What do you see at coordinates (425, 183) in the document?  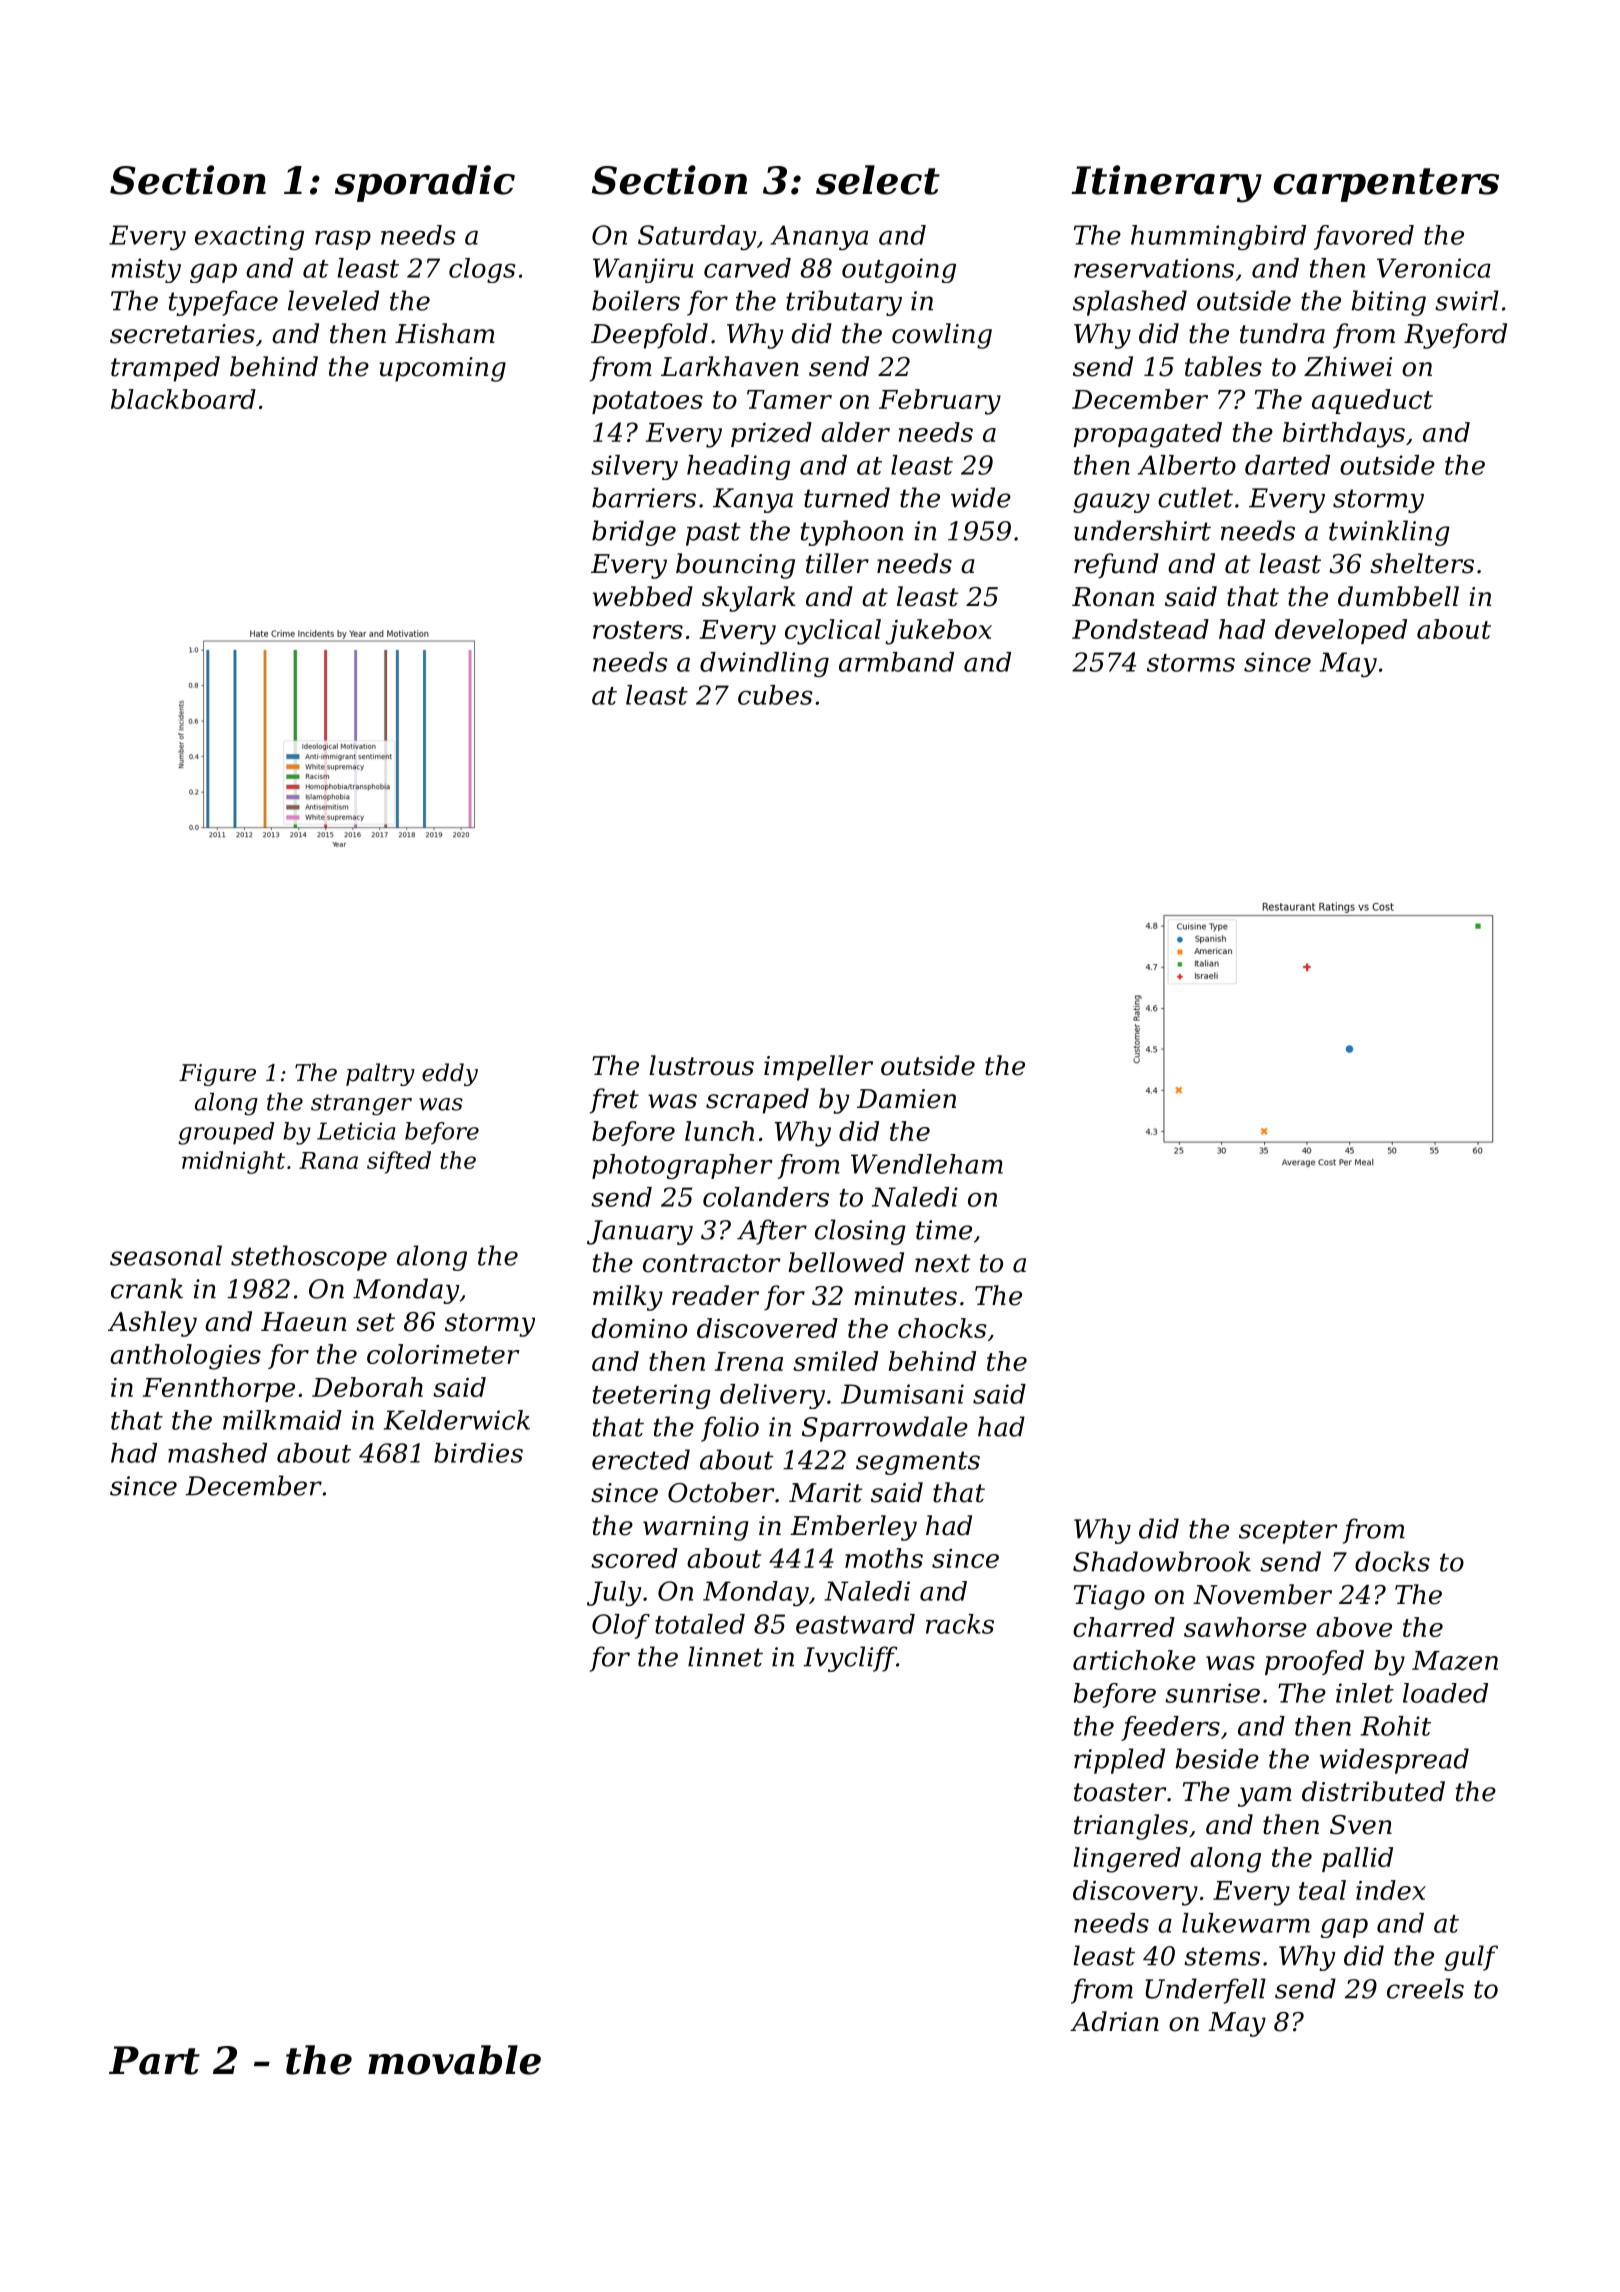 I see `sporadic` at bounding box center [425, 183].
